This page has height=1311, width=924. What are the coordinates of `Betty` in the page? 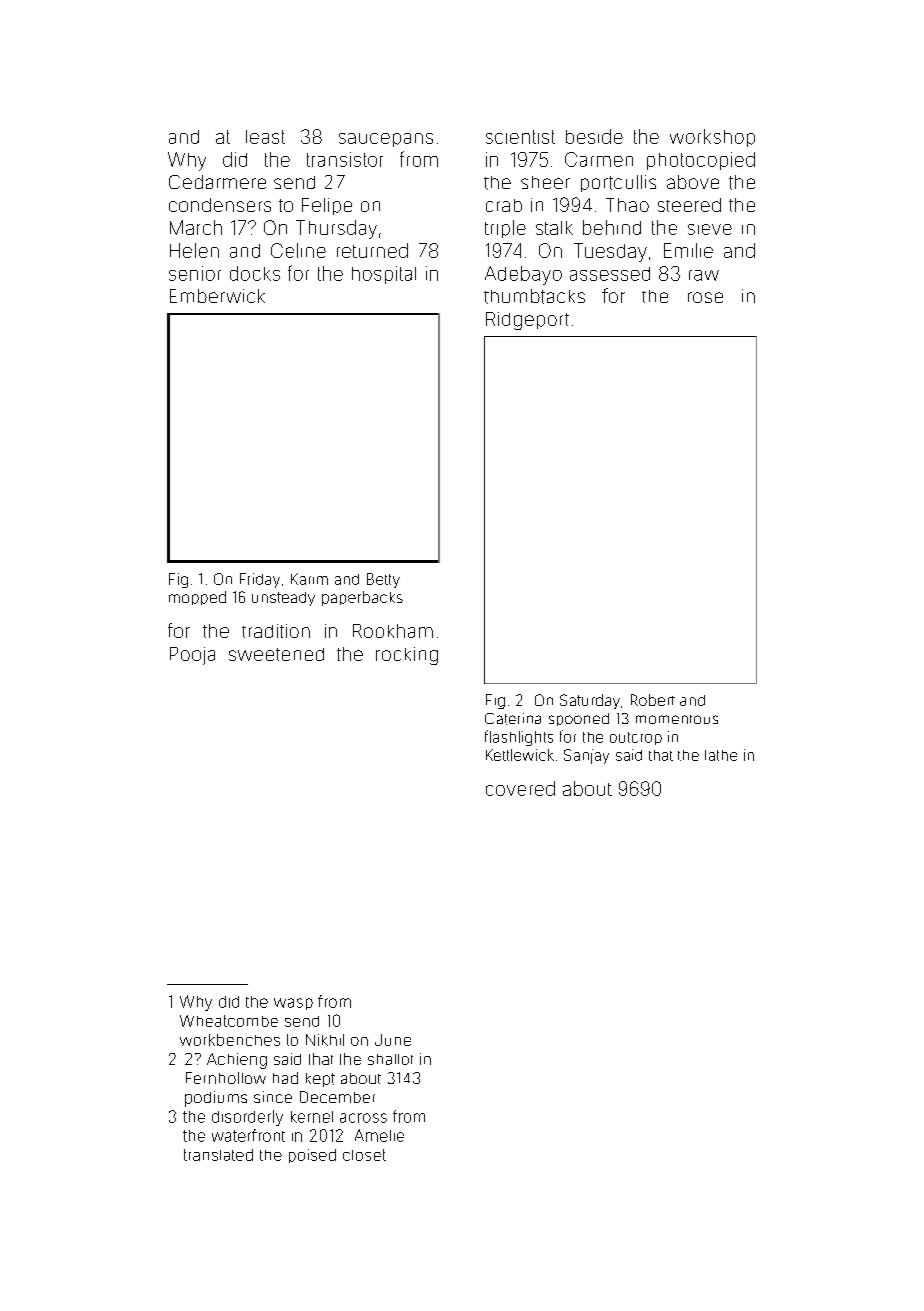 It's located at (383, 580).
